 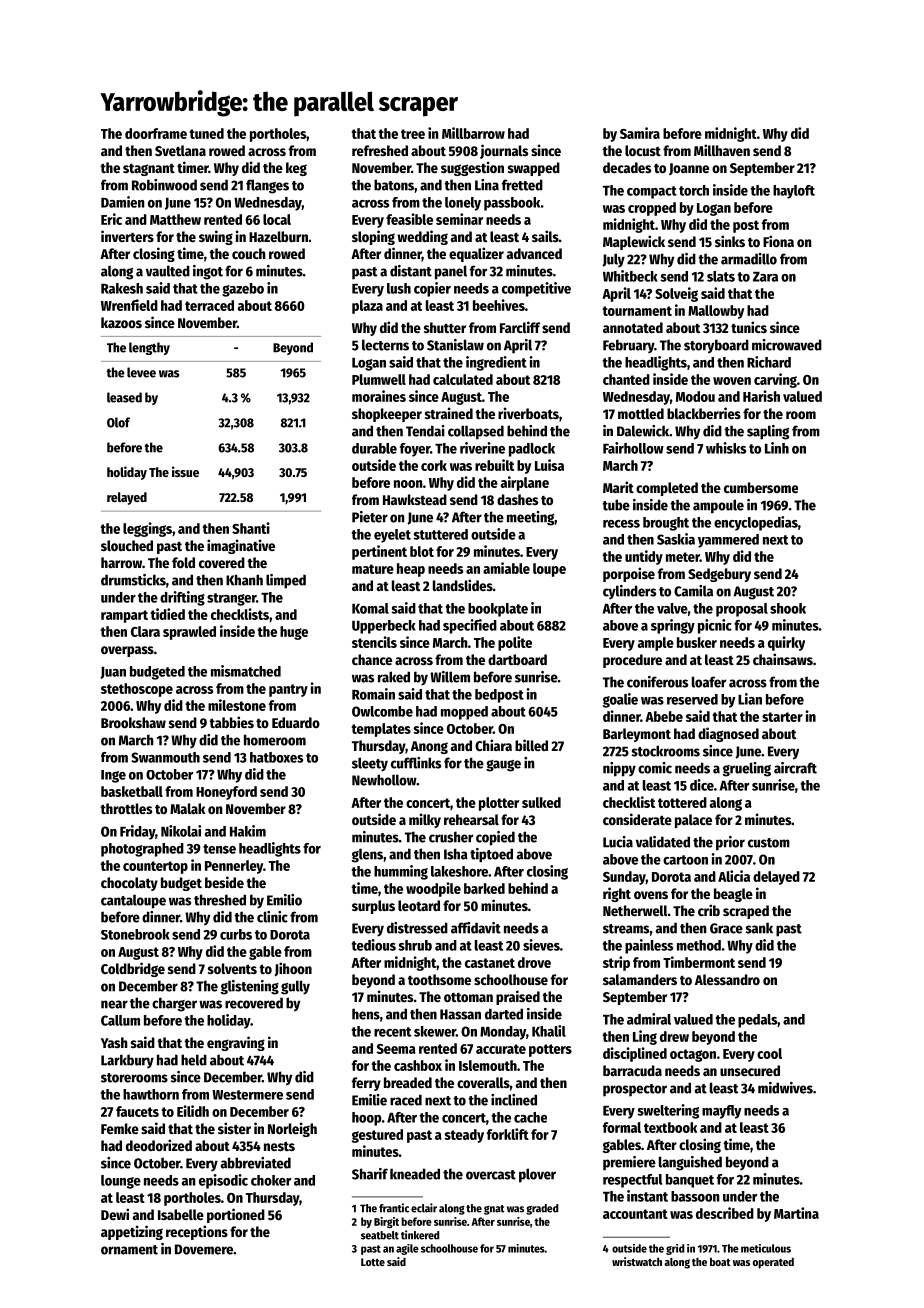 What do you see at coordinates (672, 608) in the screenshot?
I see `valve` at bounding box center [672, 608].
